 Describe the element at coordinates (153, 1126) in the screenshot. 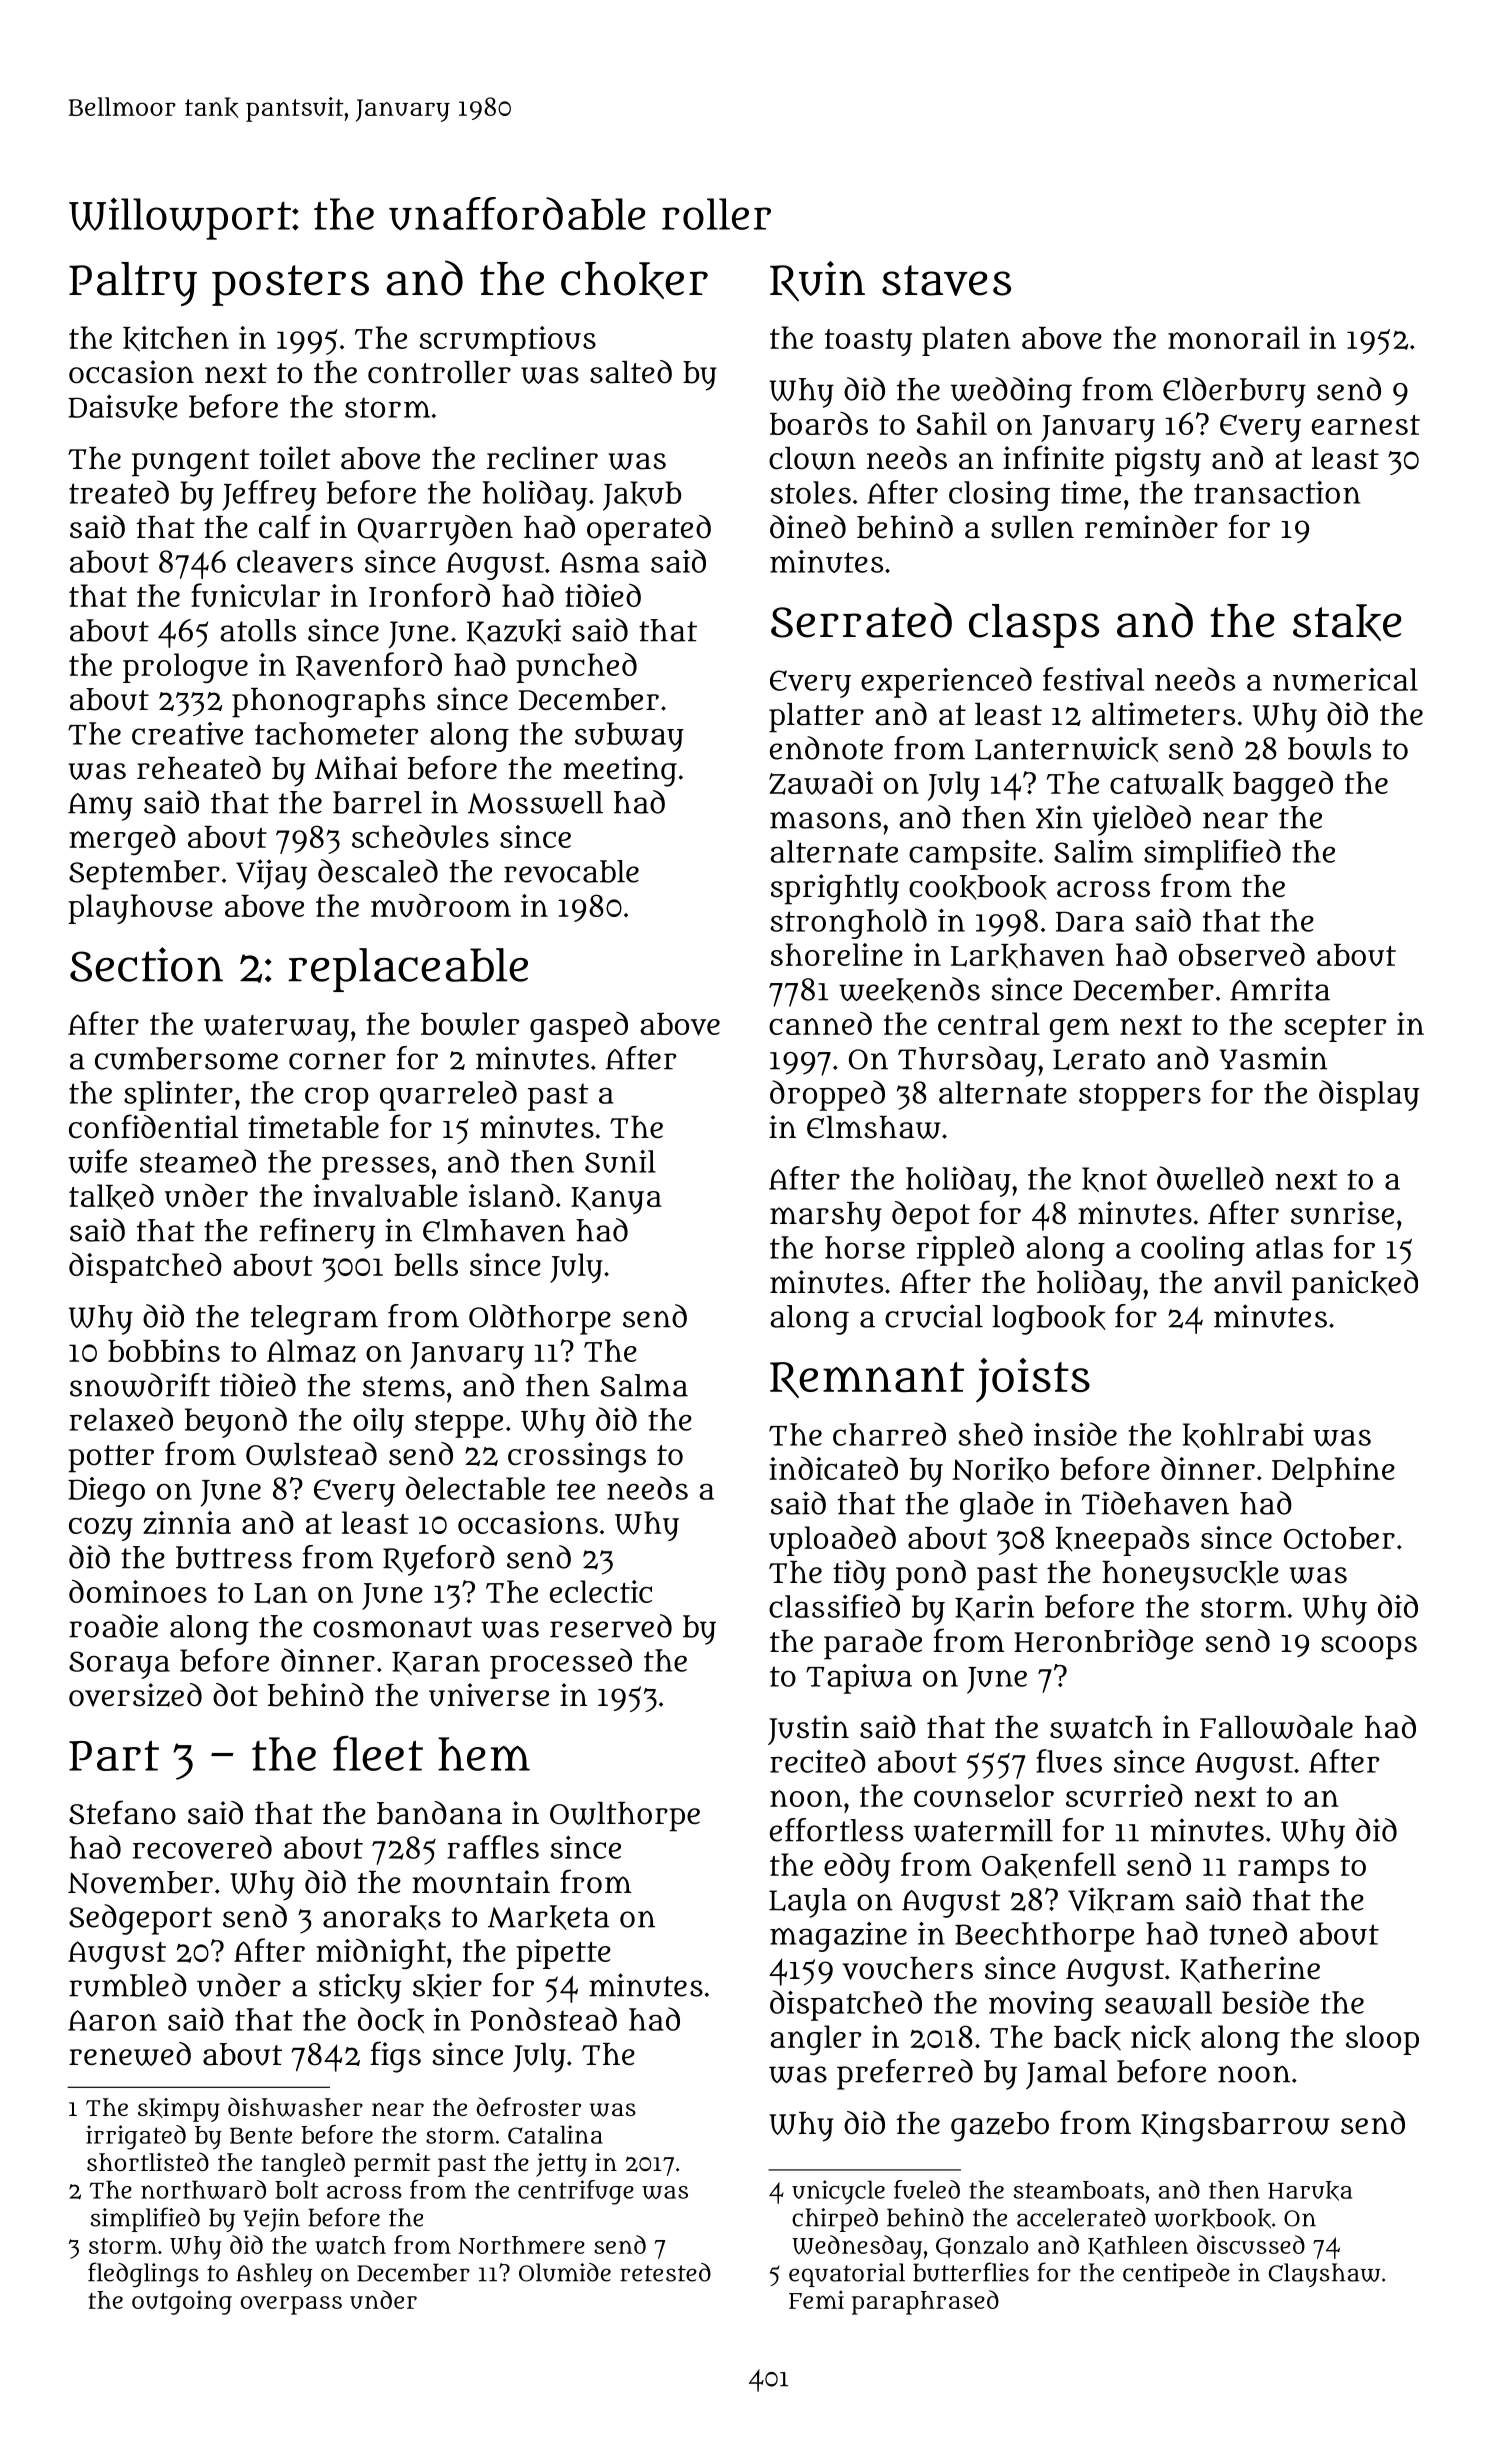

I see `confidential` at that location.
